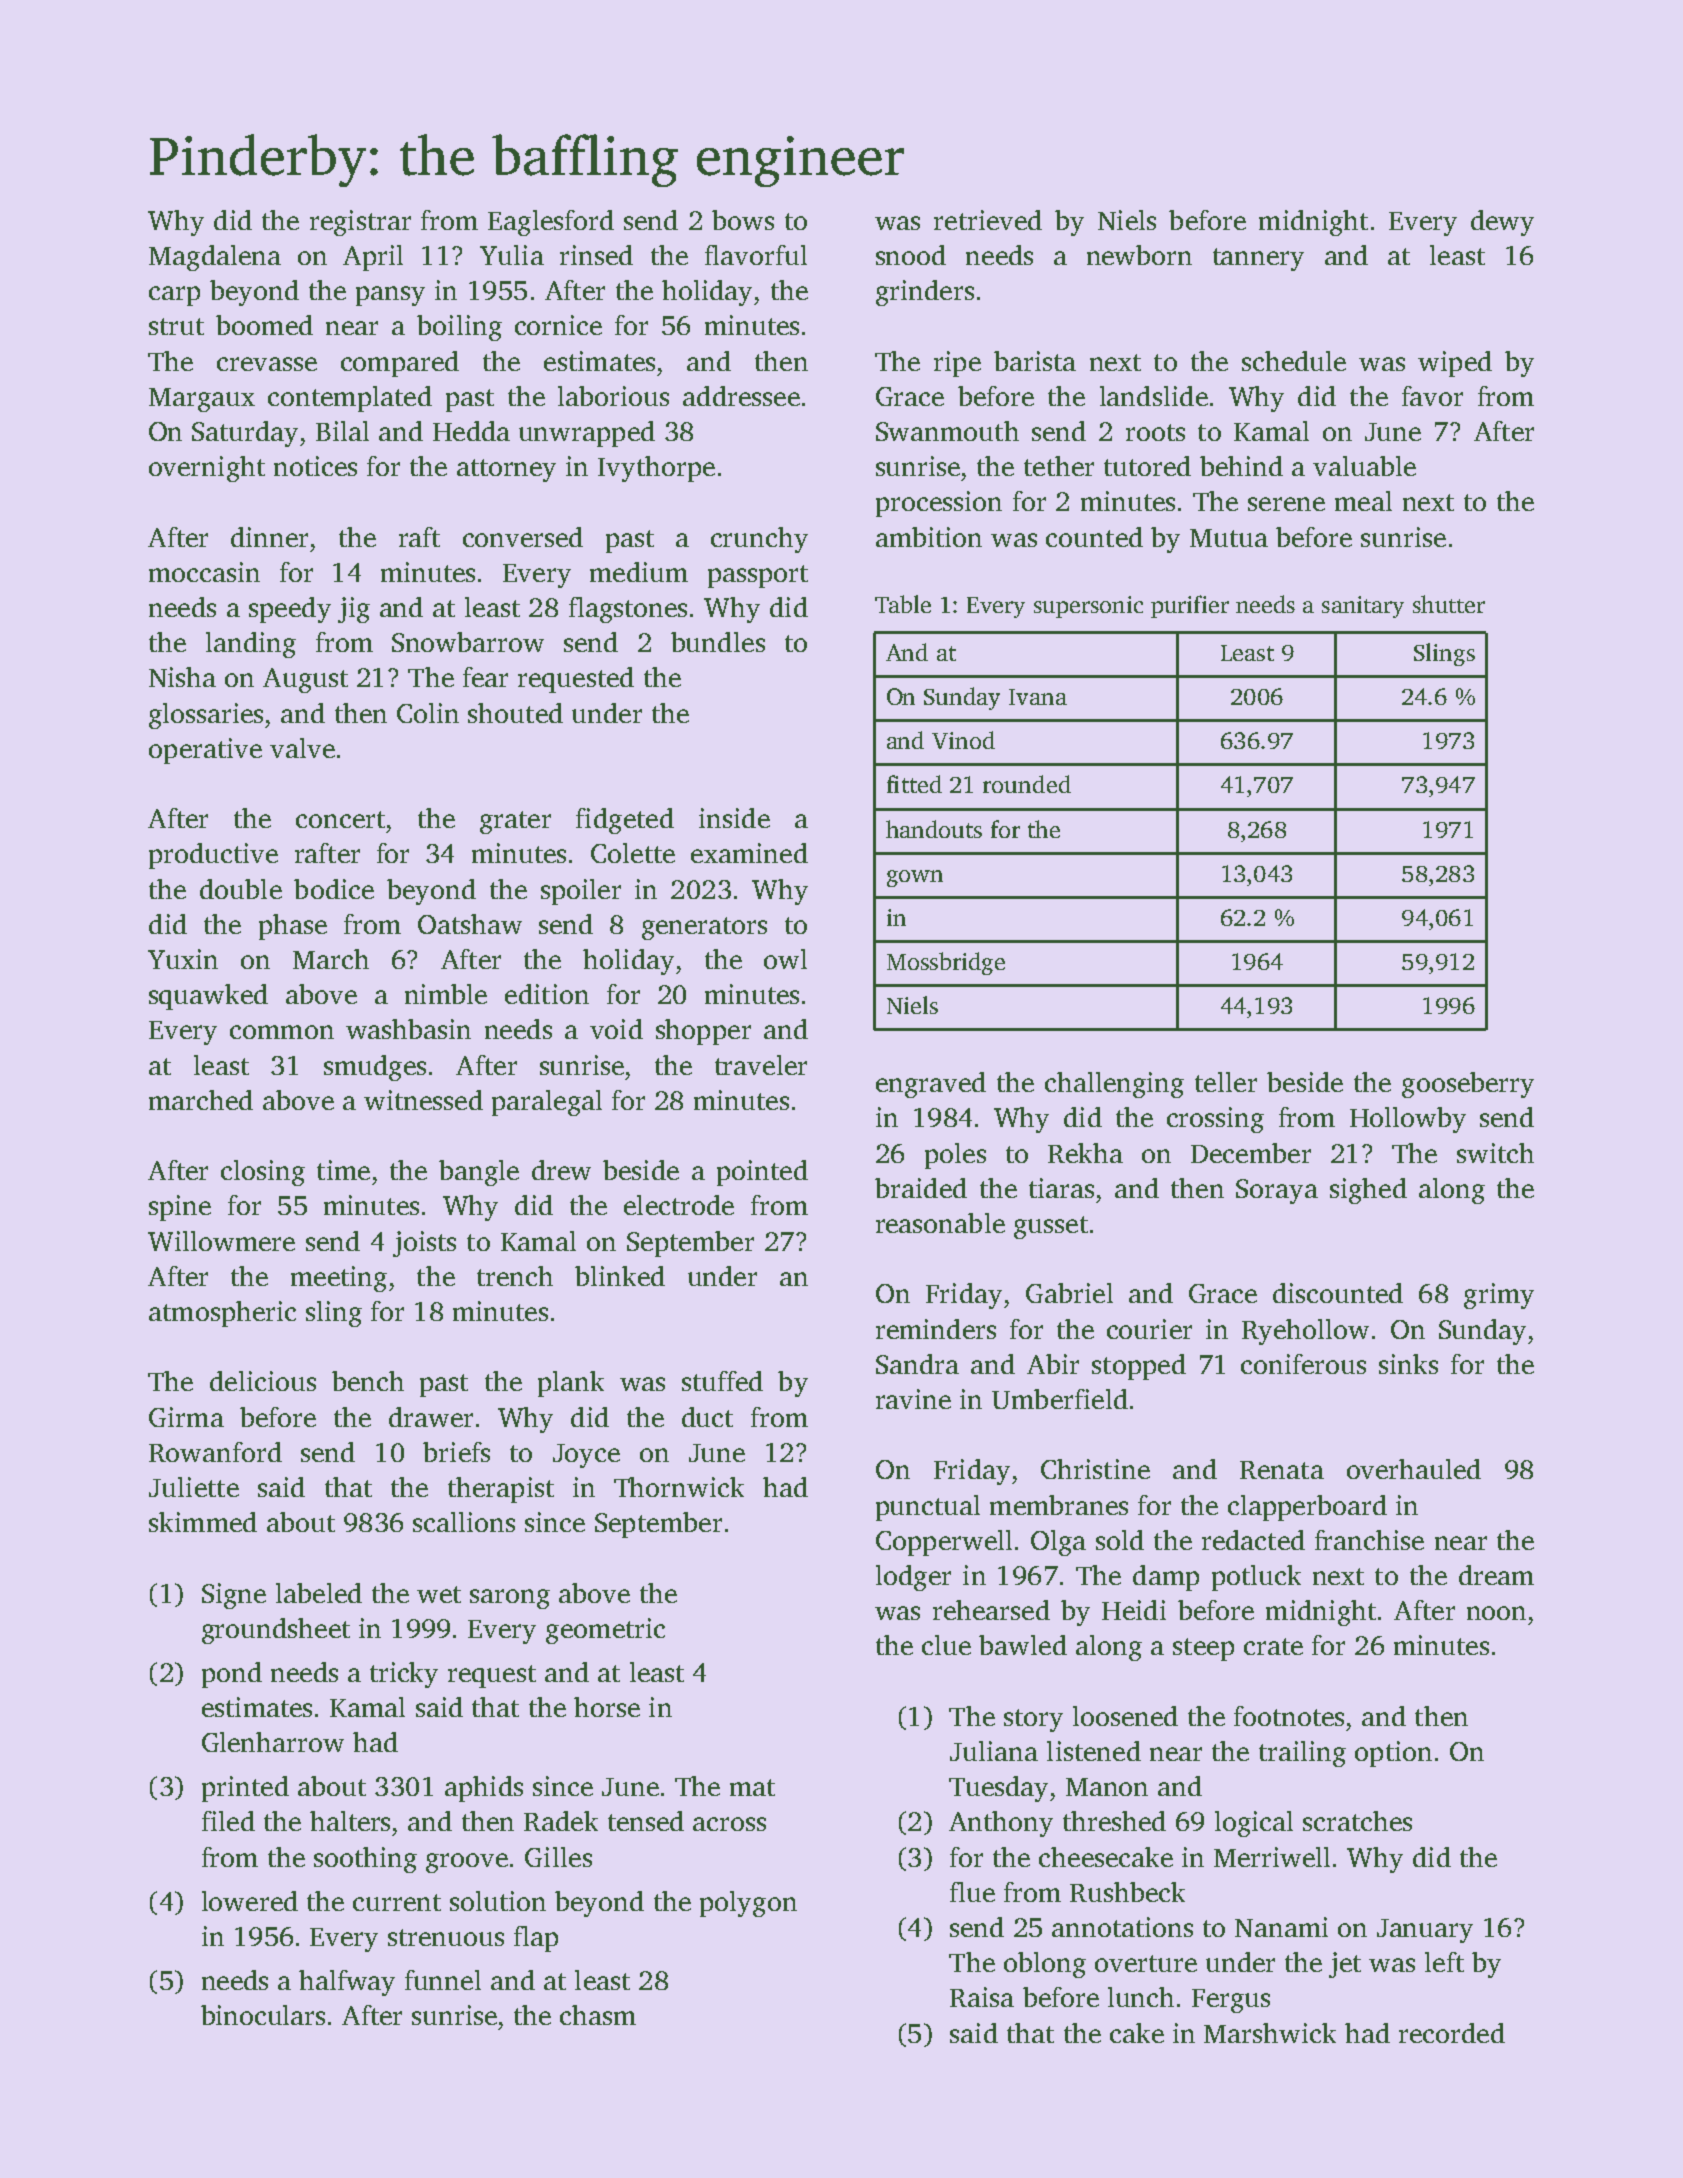 The image size is (1683, 2178). I want to click on contemplated, so click(350, 399).
